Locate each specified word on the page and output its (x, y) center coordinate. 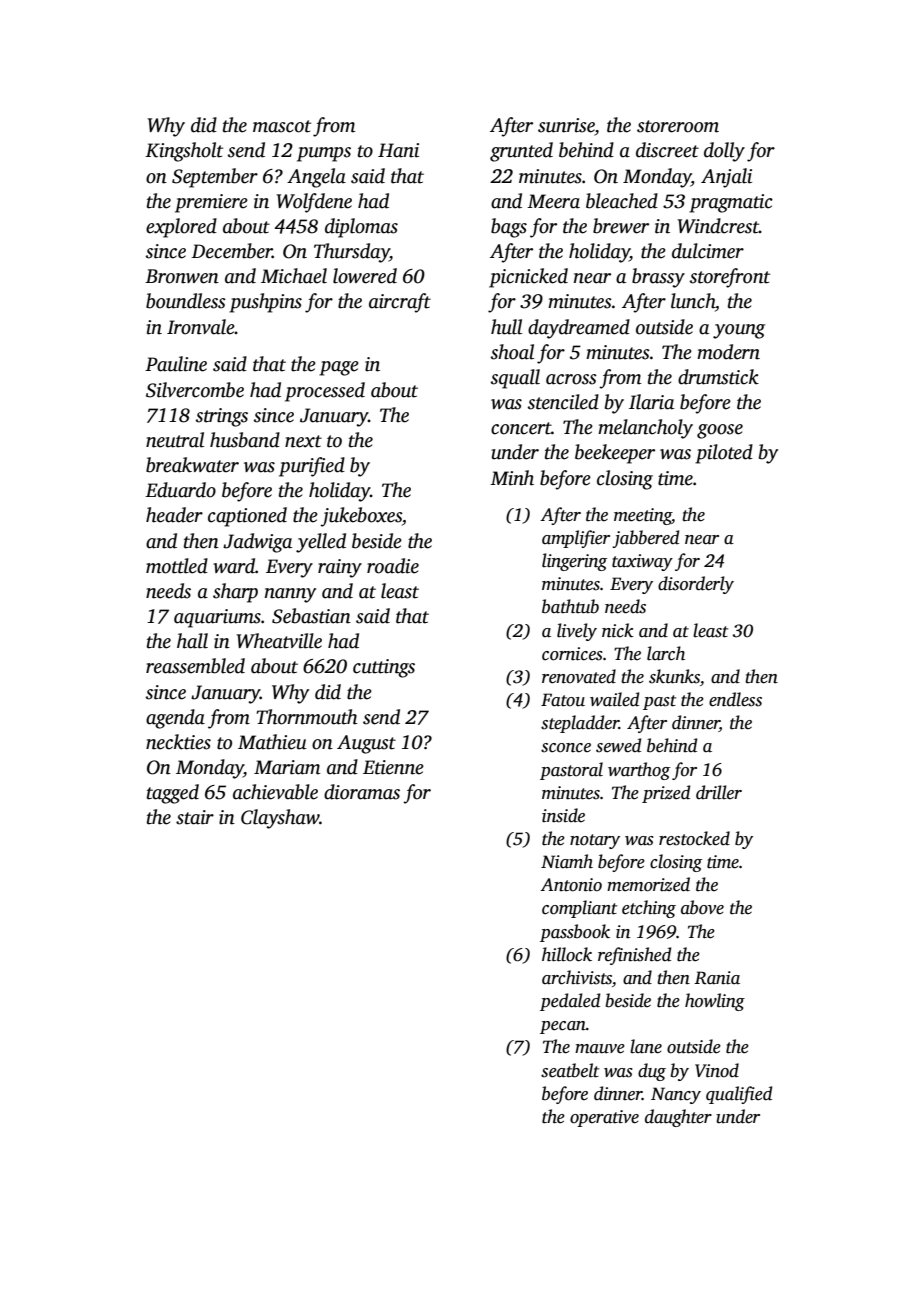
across (571, 379)
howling (715, 1002)
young (739, 331)
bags (509, 228)
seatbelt (570, 1070)
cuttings (384, 668)
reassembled (195, 666)
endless (735, 699)
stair (195, 817)
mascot (282, 126)
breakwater (192, 465)
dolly (724, 152)
